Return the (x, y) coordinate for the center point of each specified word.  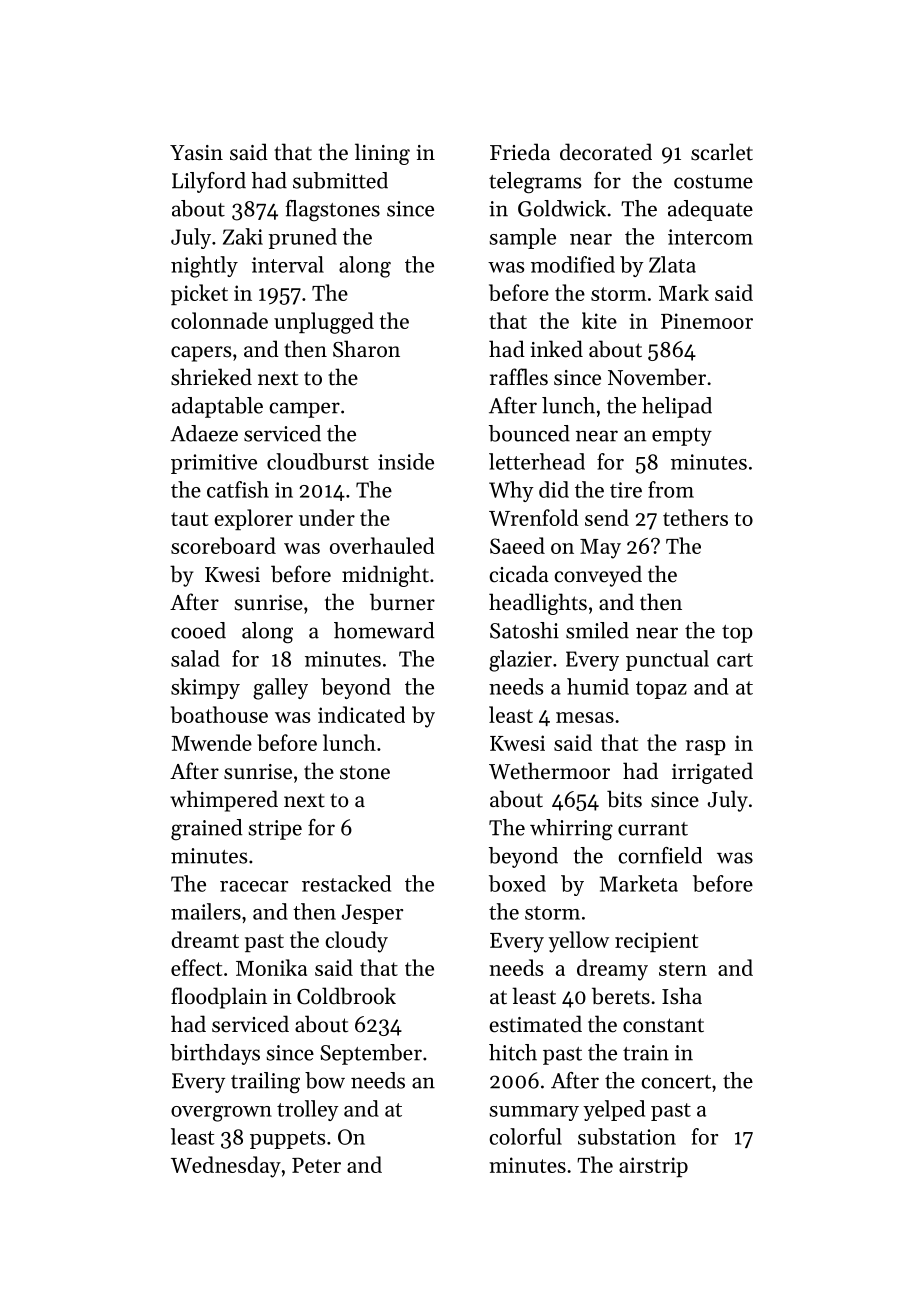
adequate (710, 210)
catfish (238, 489)
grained (206, 829)
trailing (265, 1083)
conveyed (598, 576)
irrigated (712, 773)
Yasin (196, 153)
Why (511, 491)
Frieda (520, 152)
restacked (346, 883)
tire (626, 490)
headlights (538, 604)
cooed (198, 630)
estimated (535, 1024)
